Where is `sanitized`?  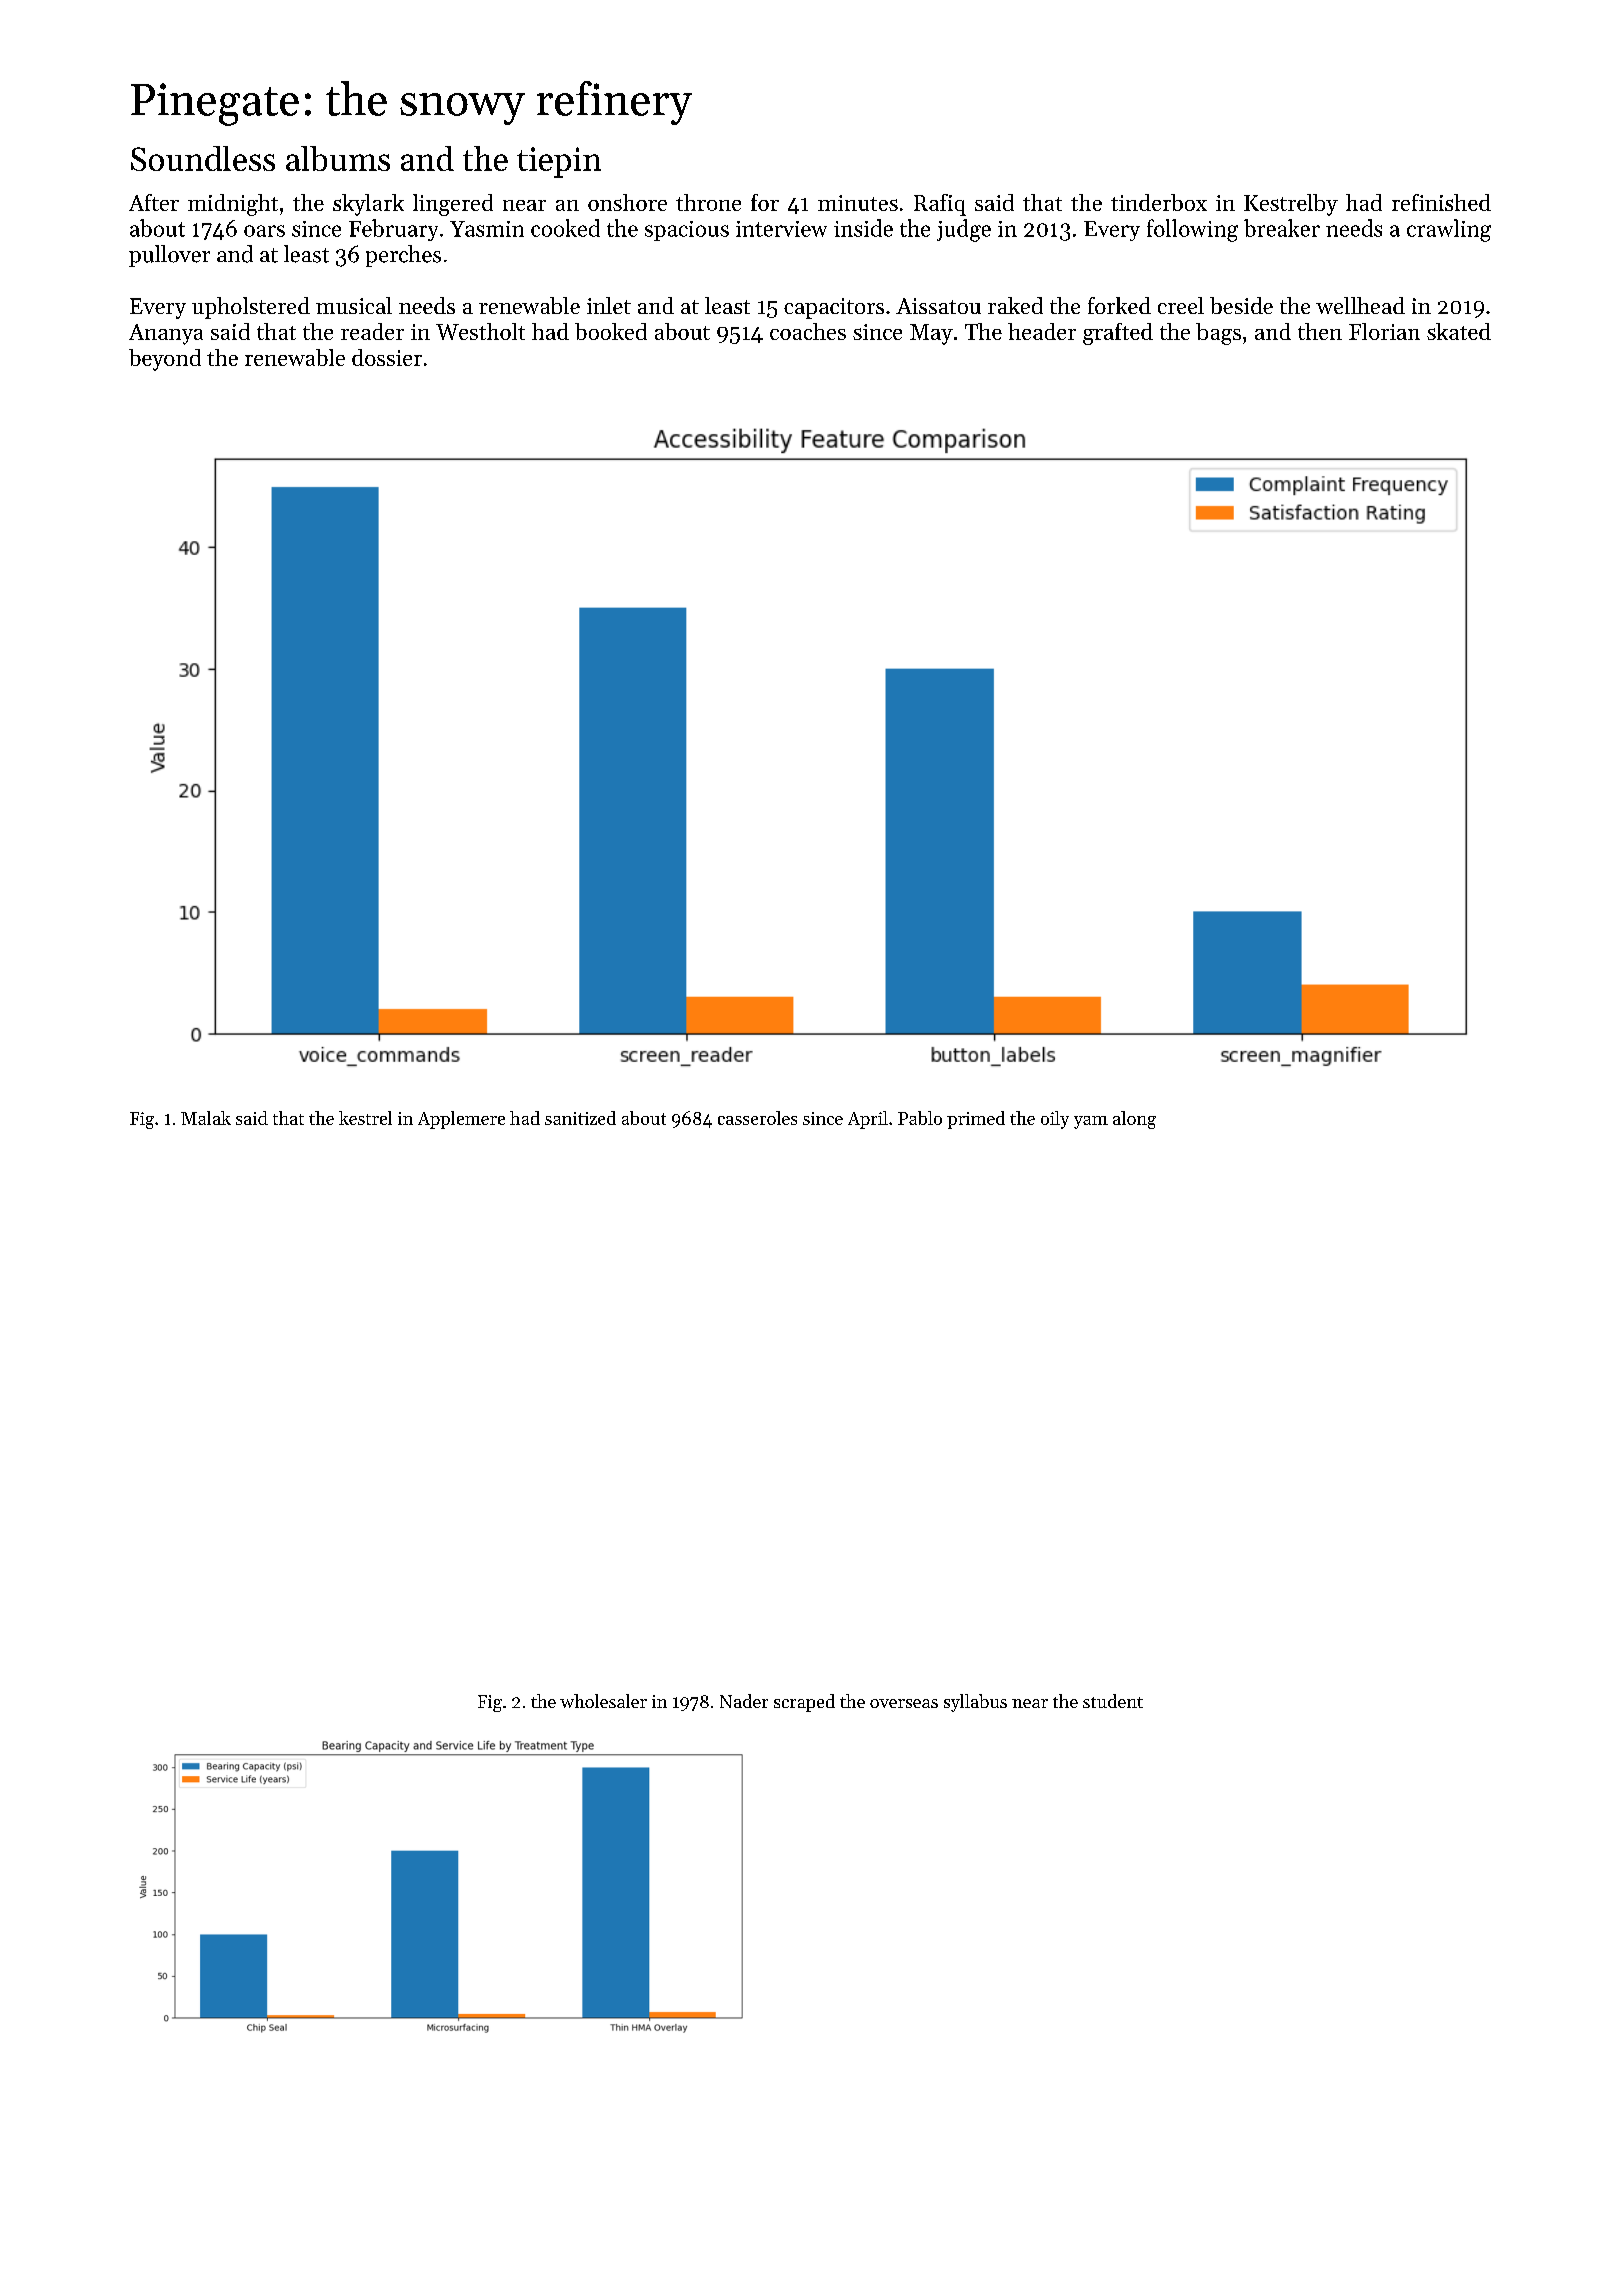
sanitized is located at coordinates (580, 1118).
